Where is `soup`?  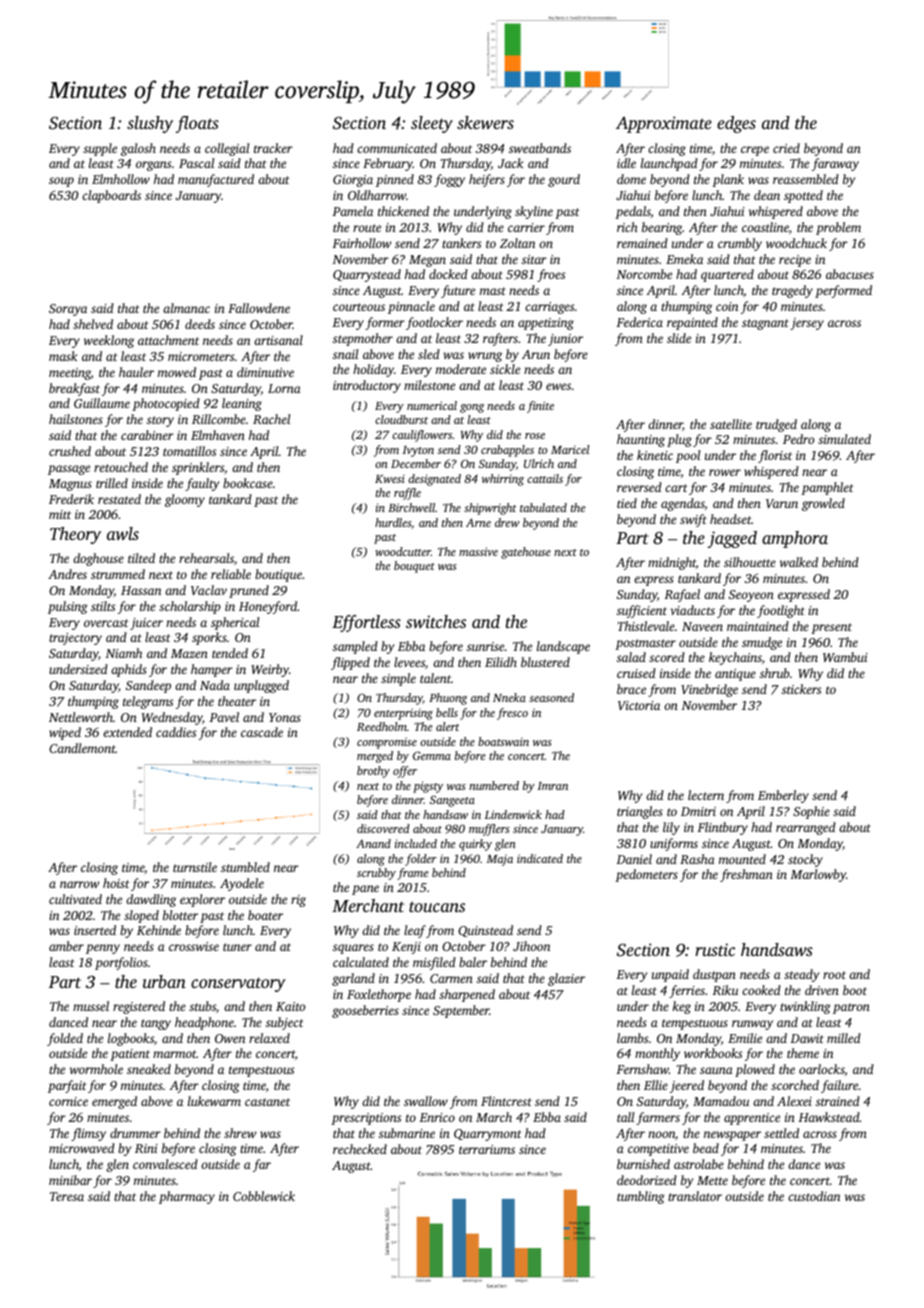 soup is located at coordinates (61, 182).
